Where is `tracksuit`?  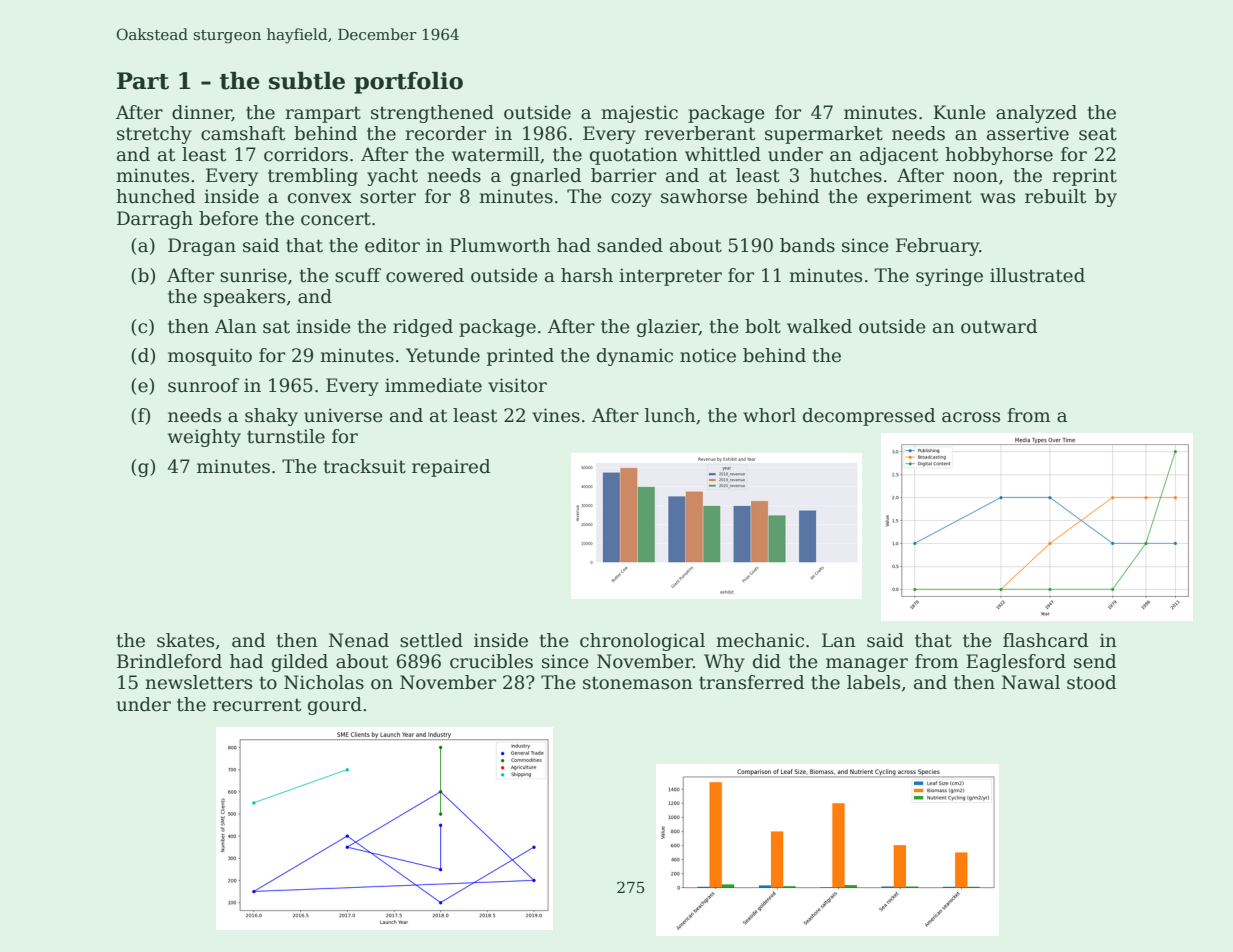
tracksuit is located at coordinates (365, 466).
